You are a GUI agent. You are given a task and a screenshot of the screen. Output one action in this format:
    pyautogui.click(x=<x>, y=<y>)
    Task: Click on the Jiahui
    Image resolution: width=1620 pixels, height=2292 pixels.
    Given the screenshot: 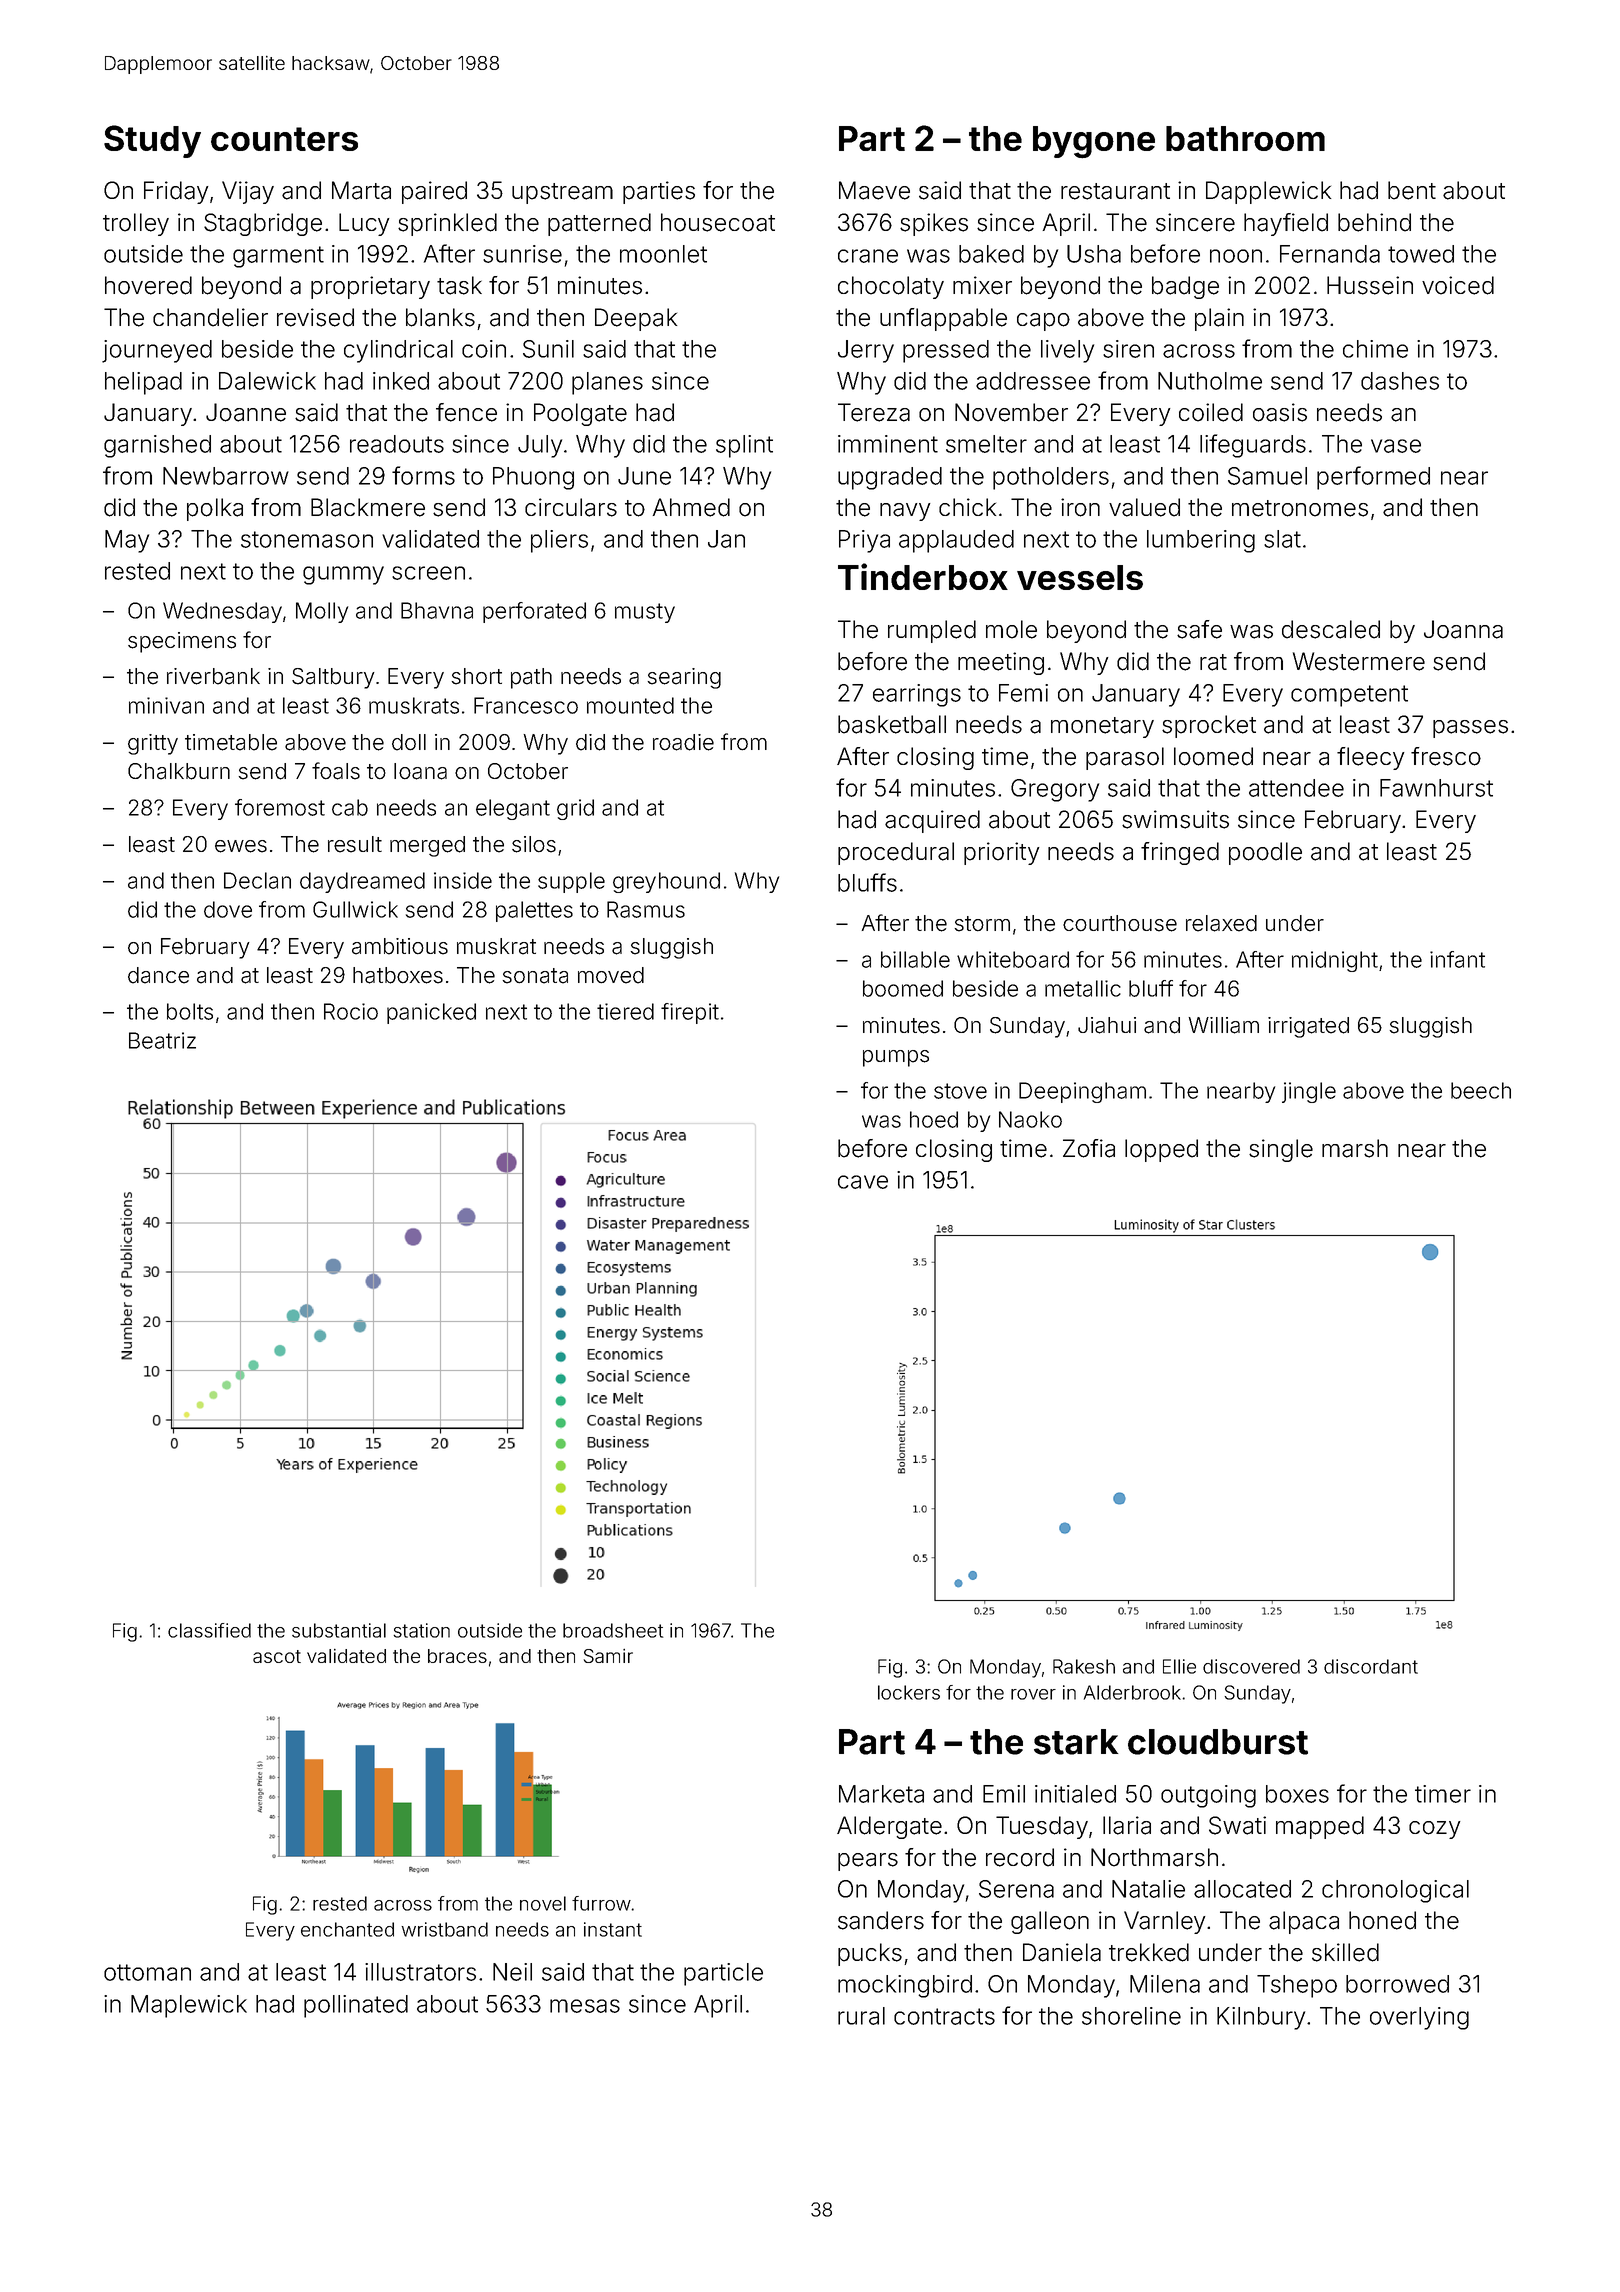 What is the action you would take?
    pyautogui.click(x=1107, y=1025)
